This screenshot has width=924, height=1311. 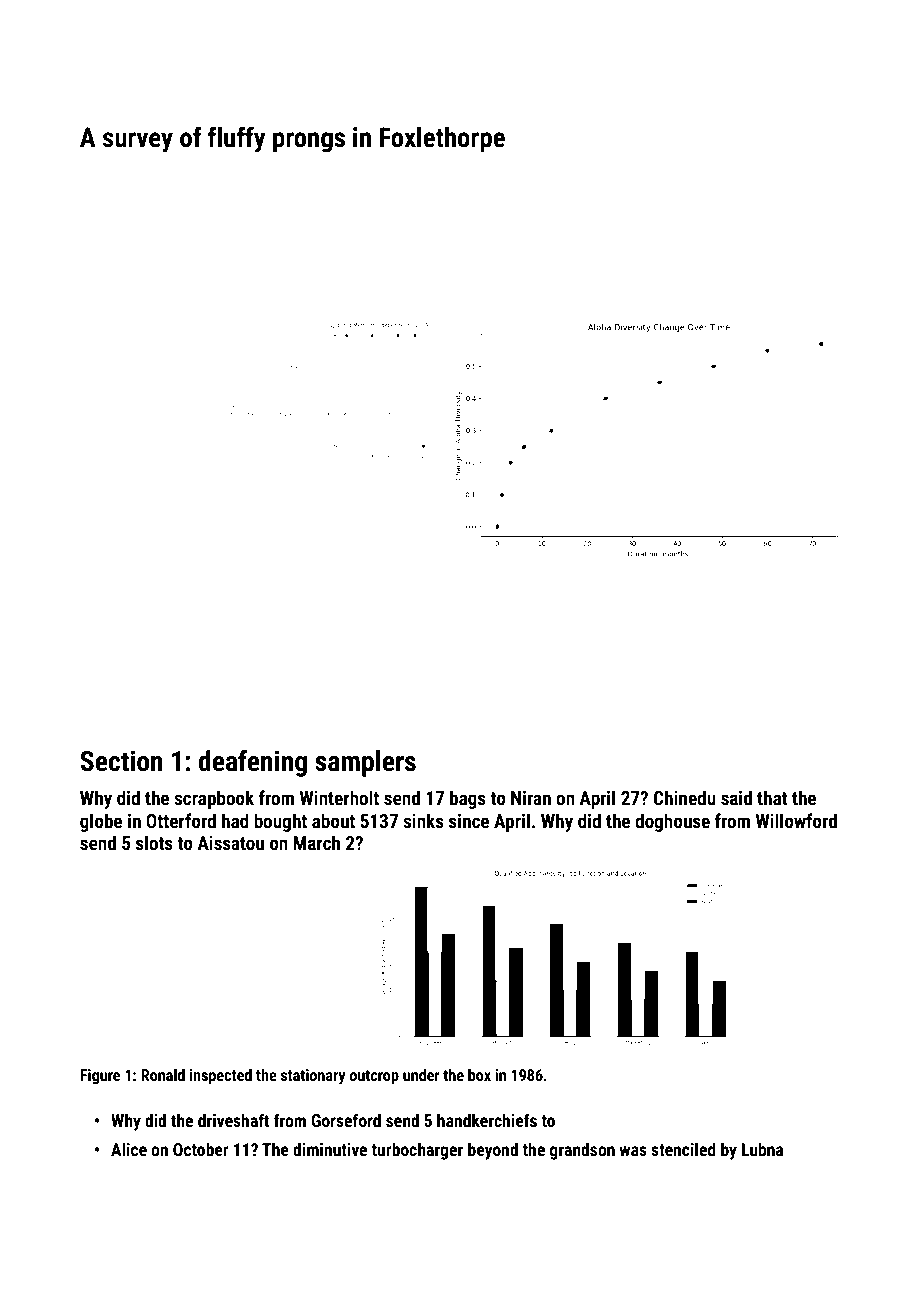 What do you see at coordinates (417, 1151) in the screenshot?
I see `turbocharger` at bounding box center [417, 1151].
